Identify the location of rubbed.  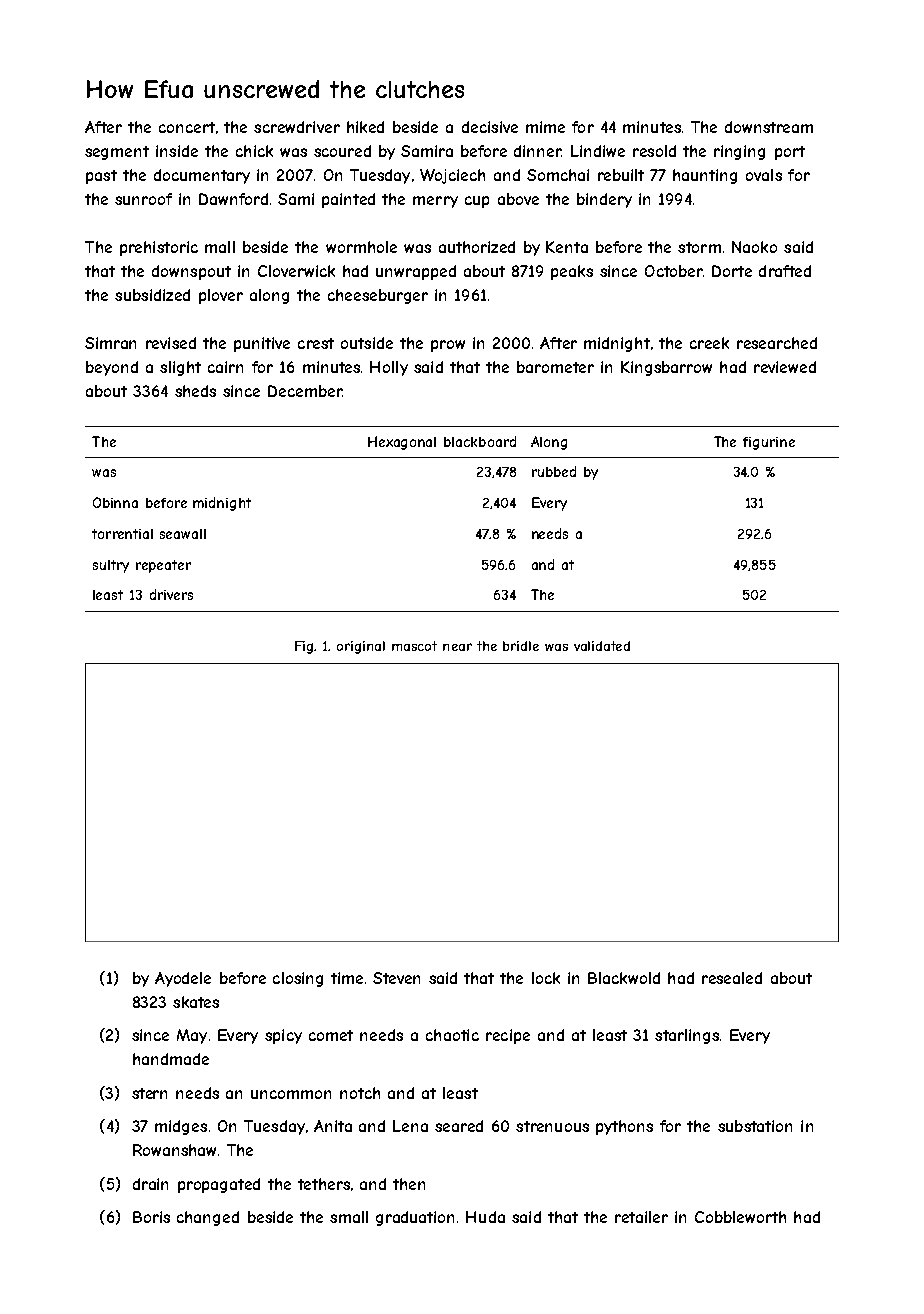
(554, 471).
